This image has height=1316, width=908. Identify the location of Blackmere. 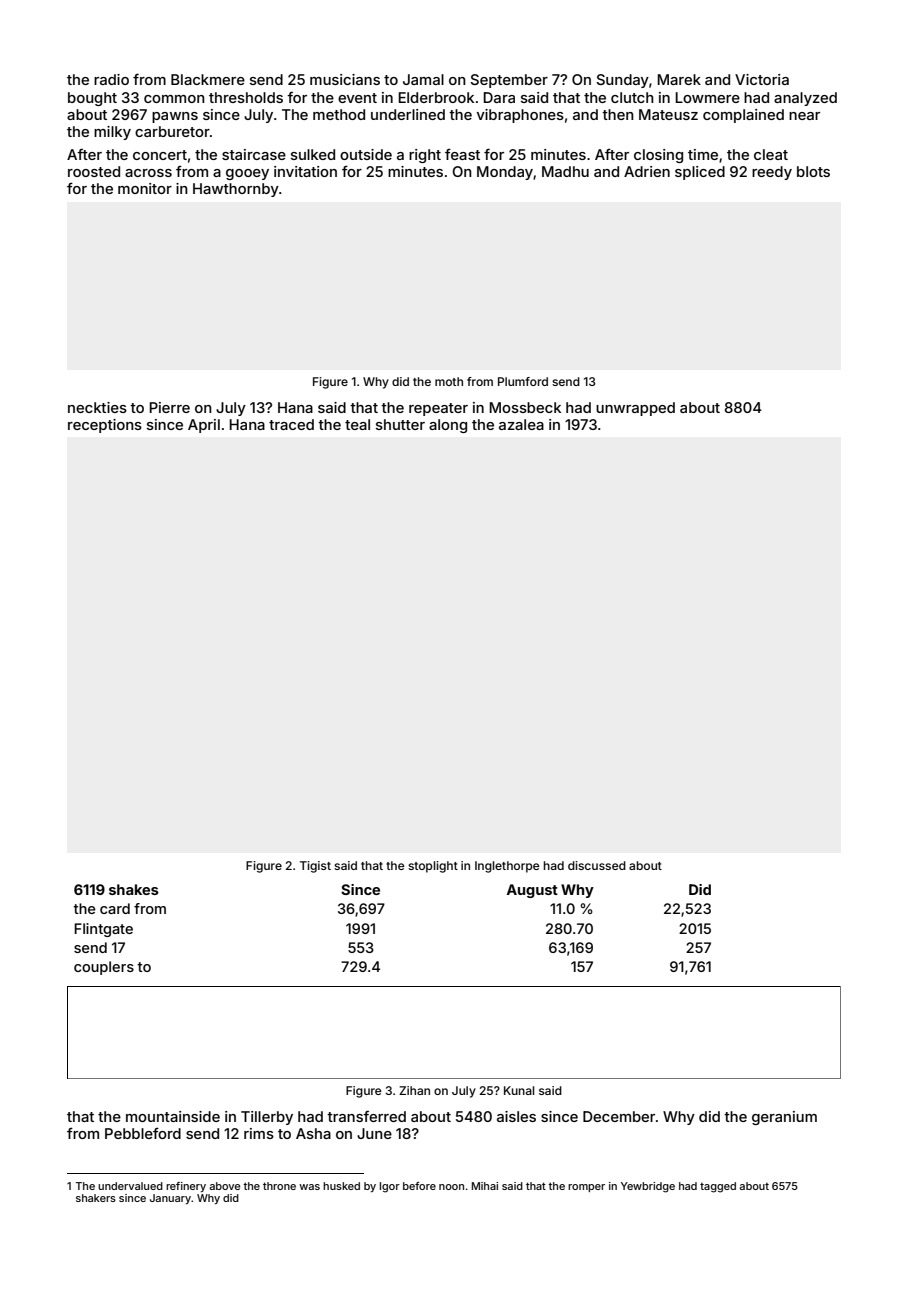
(208, 79).
